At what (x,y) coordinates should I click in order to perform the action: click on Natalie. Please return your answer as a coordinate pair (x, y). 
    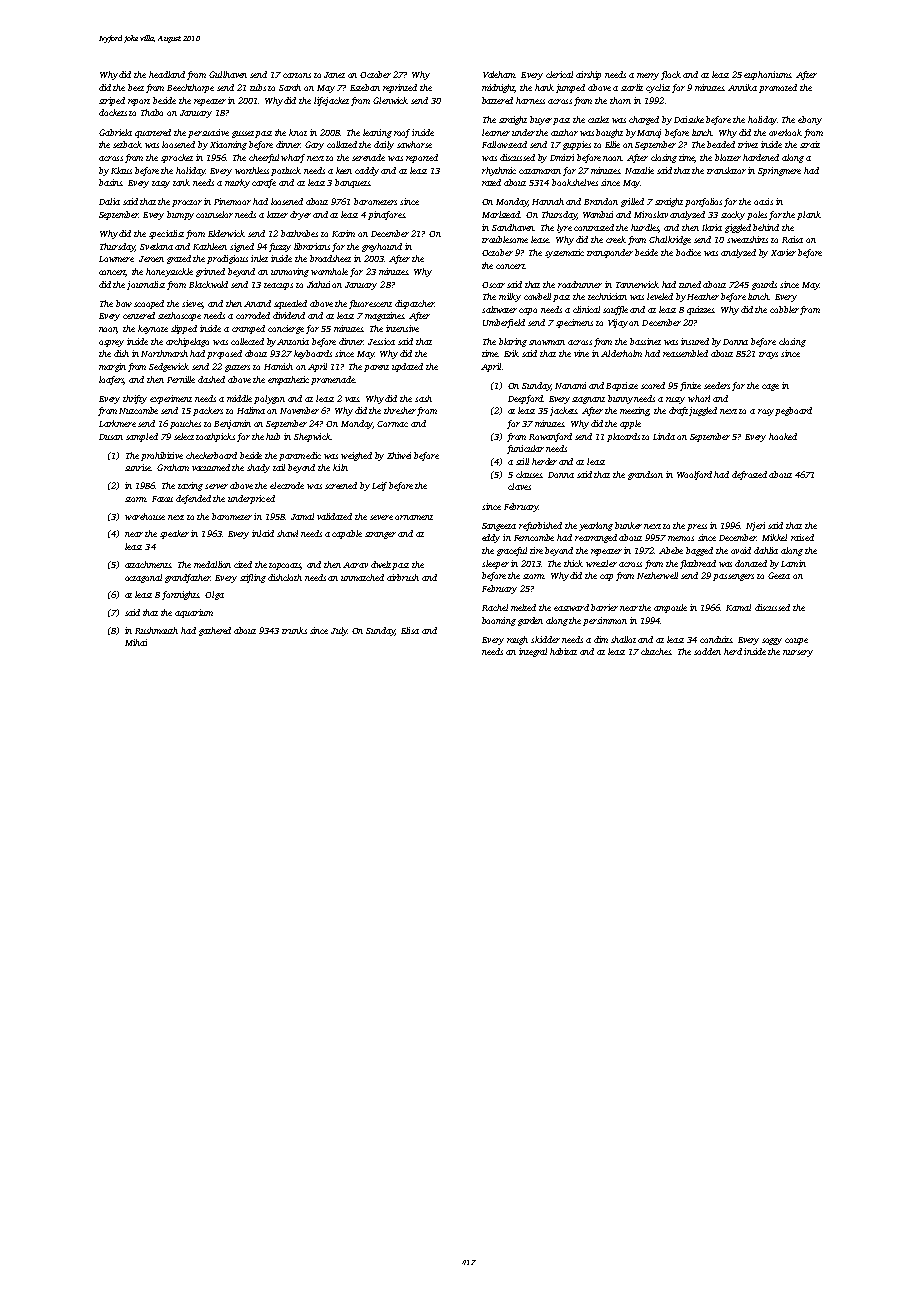
    Looking at the image, I should click on (639, 170).
